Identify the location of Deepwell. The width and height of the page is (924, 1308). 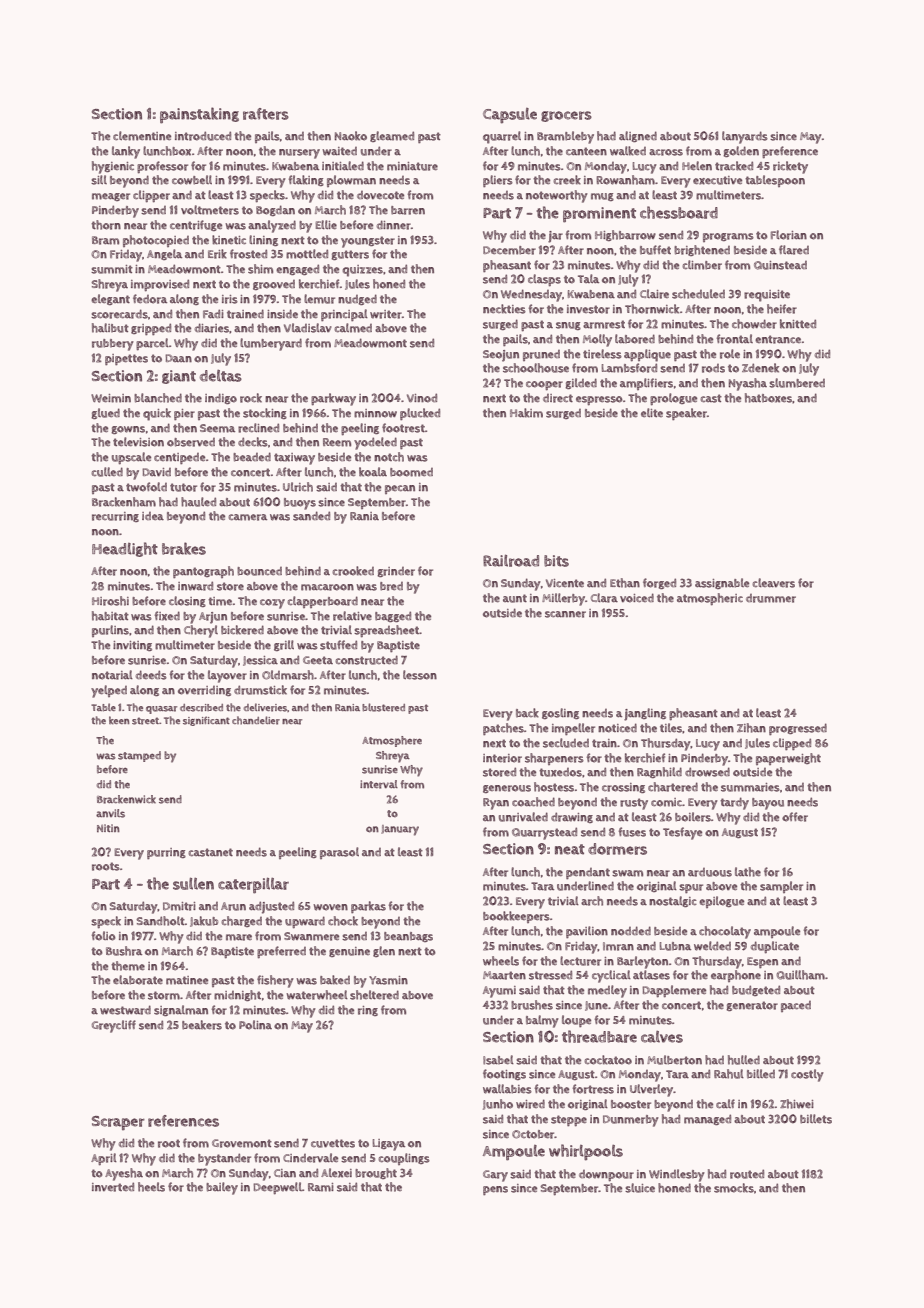
(278, 1188).
